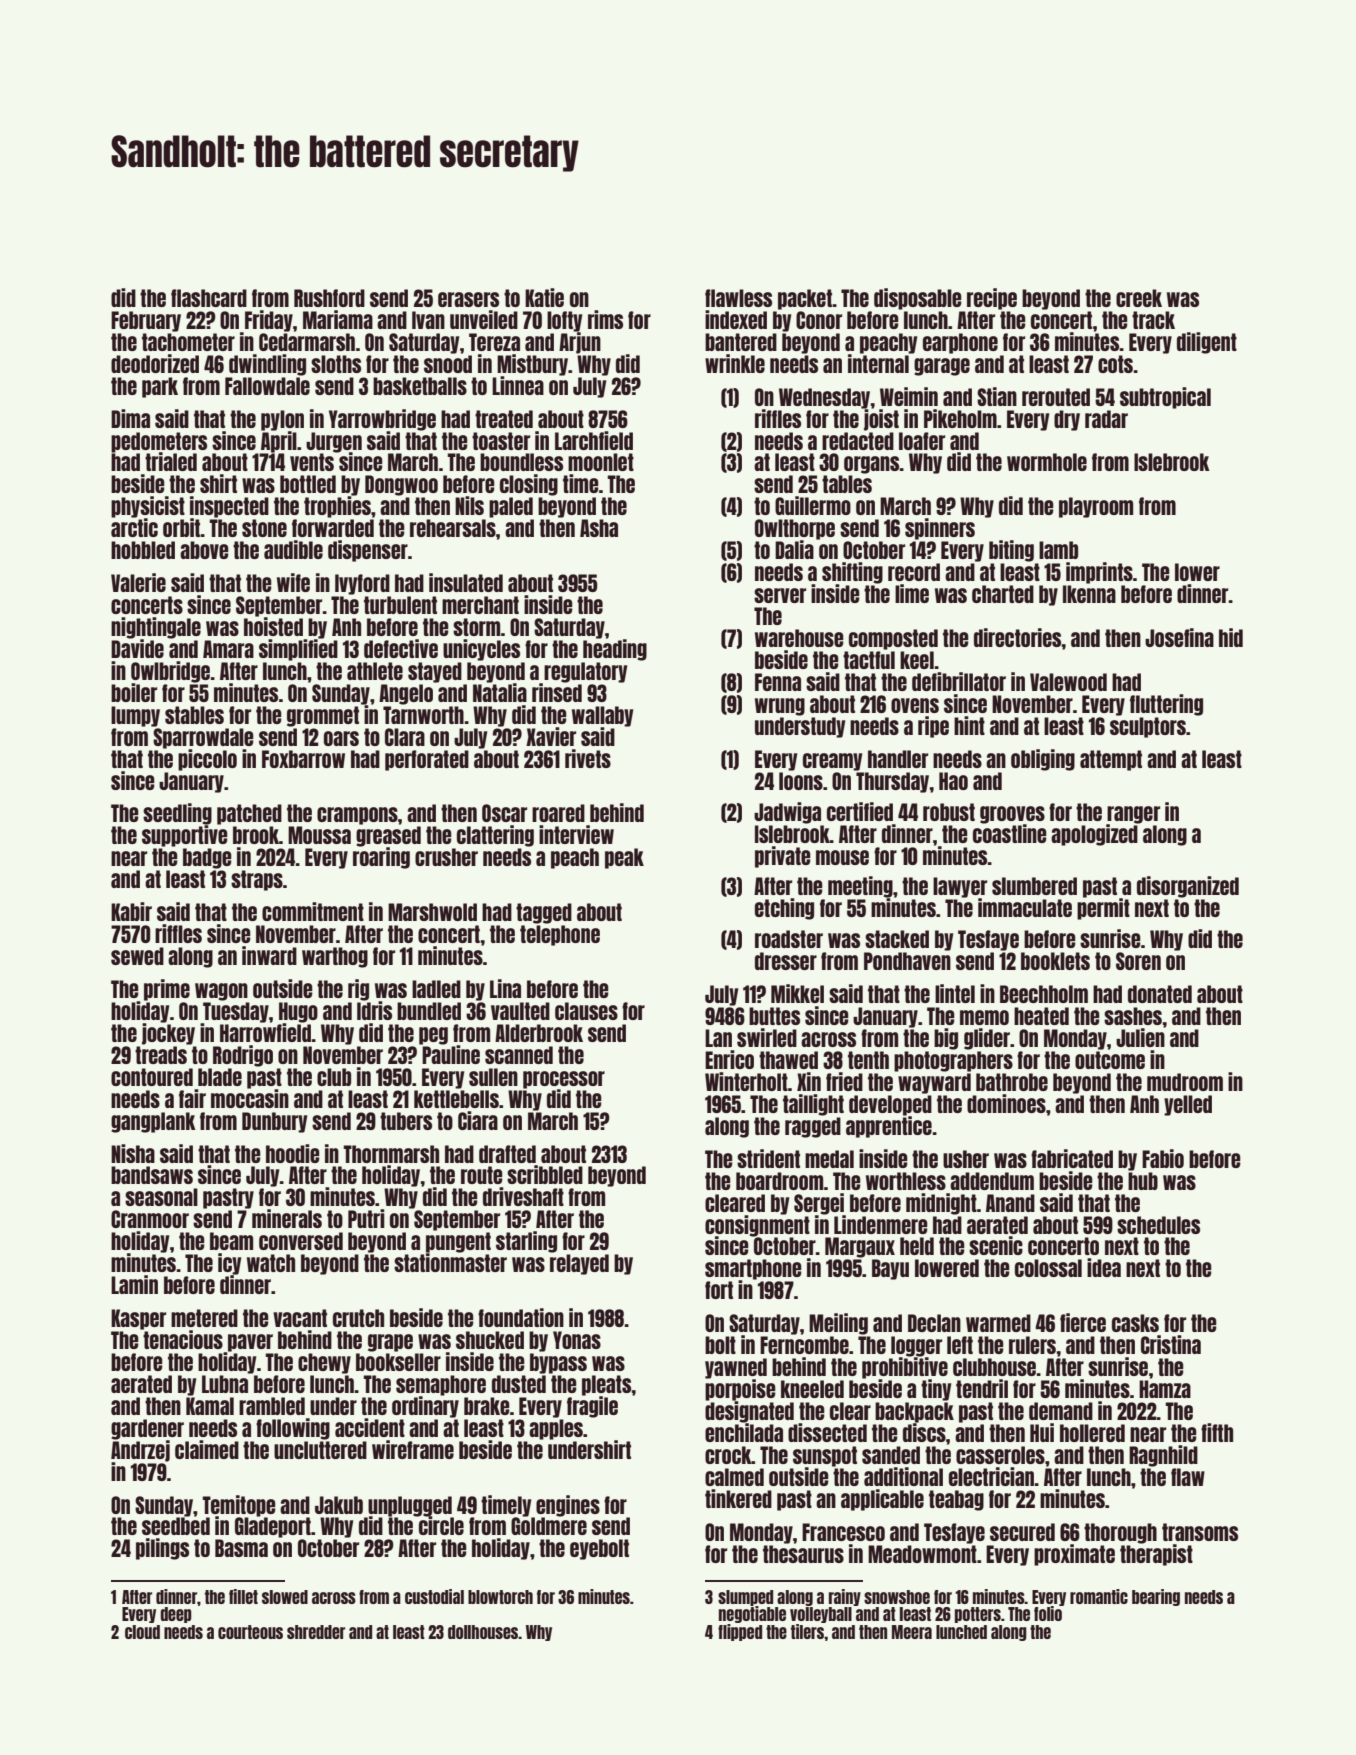 The width and height of the image is (1356, 1755). What do you see at coordinates (176, 1526) in the image?
I see `seedbed` at bounding box center [176, 1526].
